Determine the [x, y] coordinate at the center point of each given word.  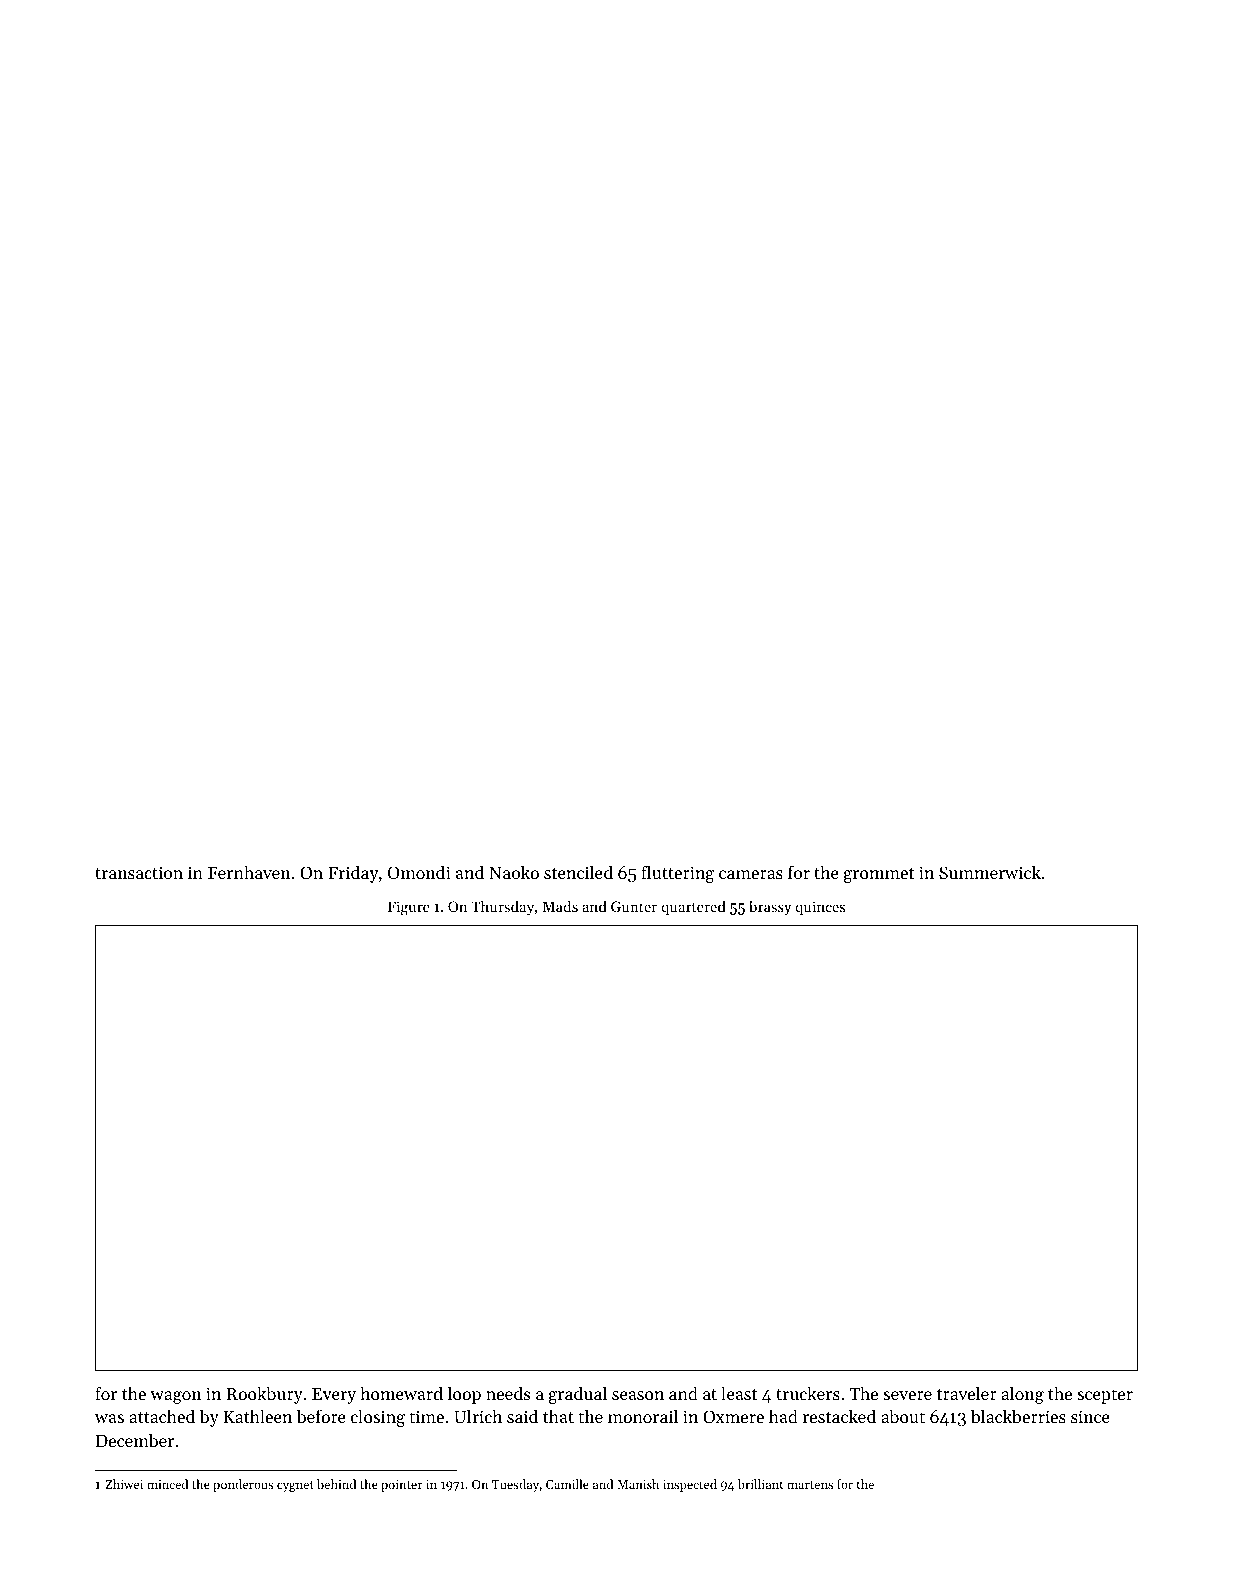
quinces [820, 908]
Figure [409, 908]
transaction [139, 872]
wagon [176, 1397]
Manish [638, 1484]
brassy [770, 907]
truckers [808, 1393]
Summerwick [990, 872]
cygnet [295, 1486]
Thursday [502, 907]
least [739, 1393]
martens [810, 1485]
